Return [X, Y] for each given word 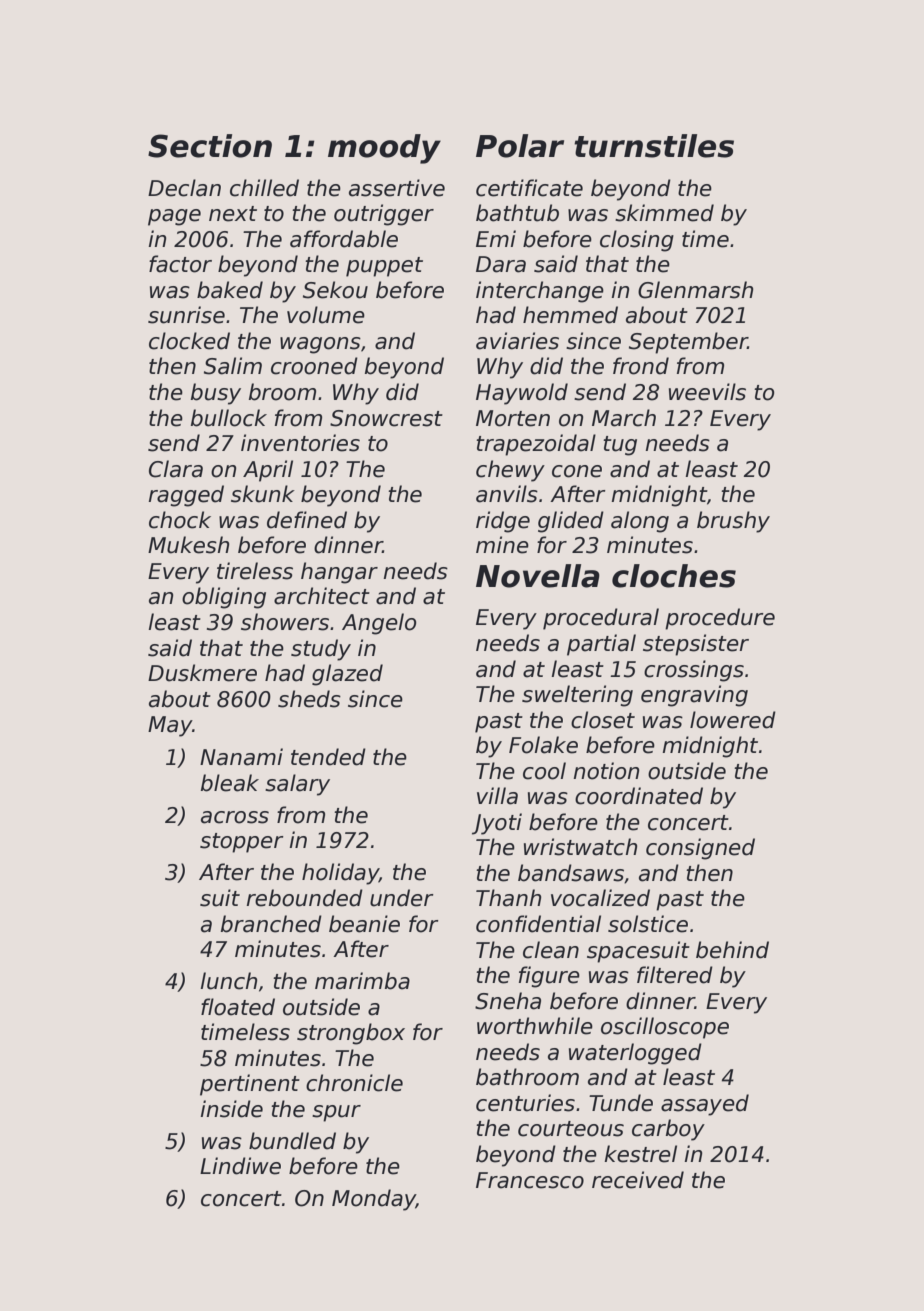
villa [497, 796]
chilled [264, 188]
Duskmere [202, 673]
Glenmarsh [695, 290]
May [170, 726]
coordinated [639, 796]
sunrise [186, 315]
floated [238, 1007]
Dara [501, 264]
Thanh [508, 898]
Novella [538, 576]
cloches [674, 576]
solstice [648, 924]
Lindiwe [240, 1166]
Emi [496, 238]
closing [637, 241]
